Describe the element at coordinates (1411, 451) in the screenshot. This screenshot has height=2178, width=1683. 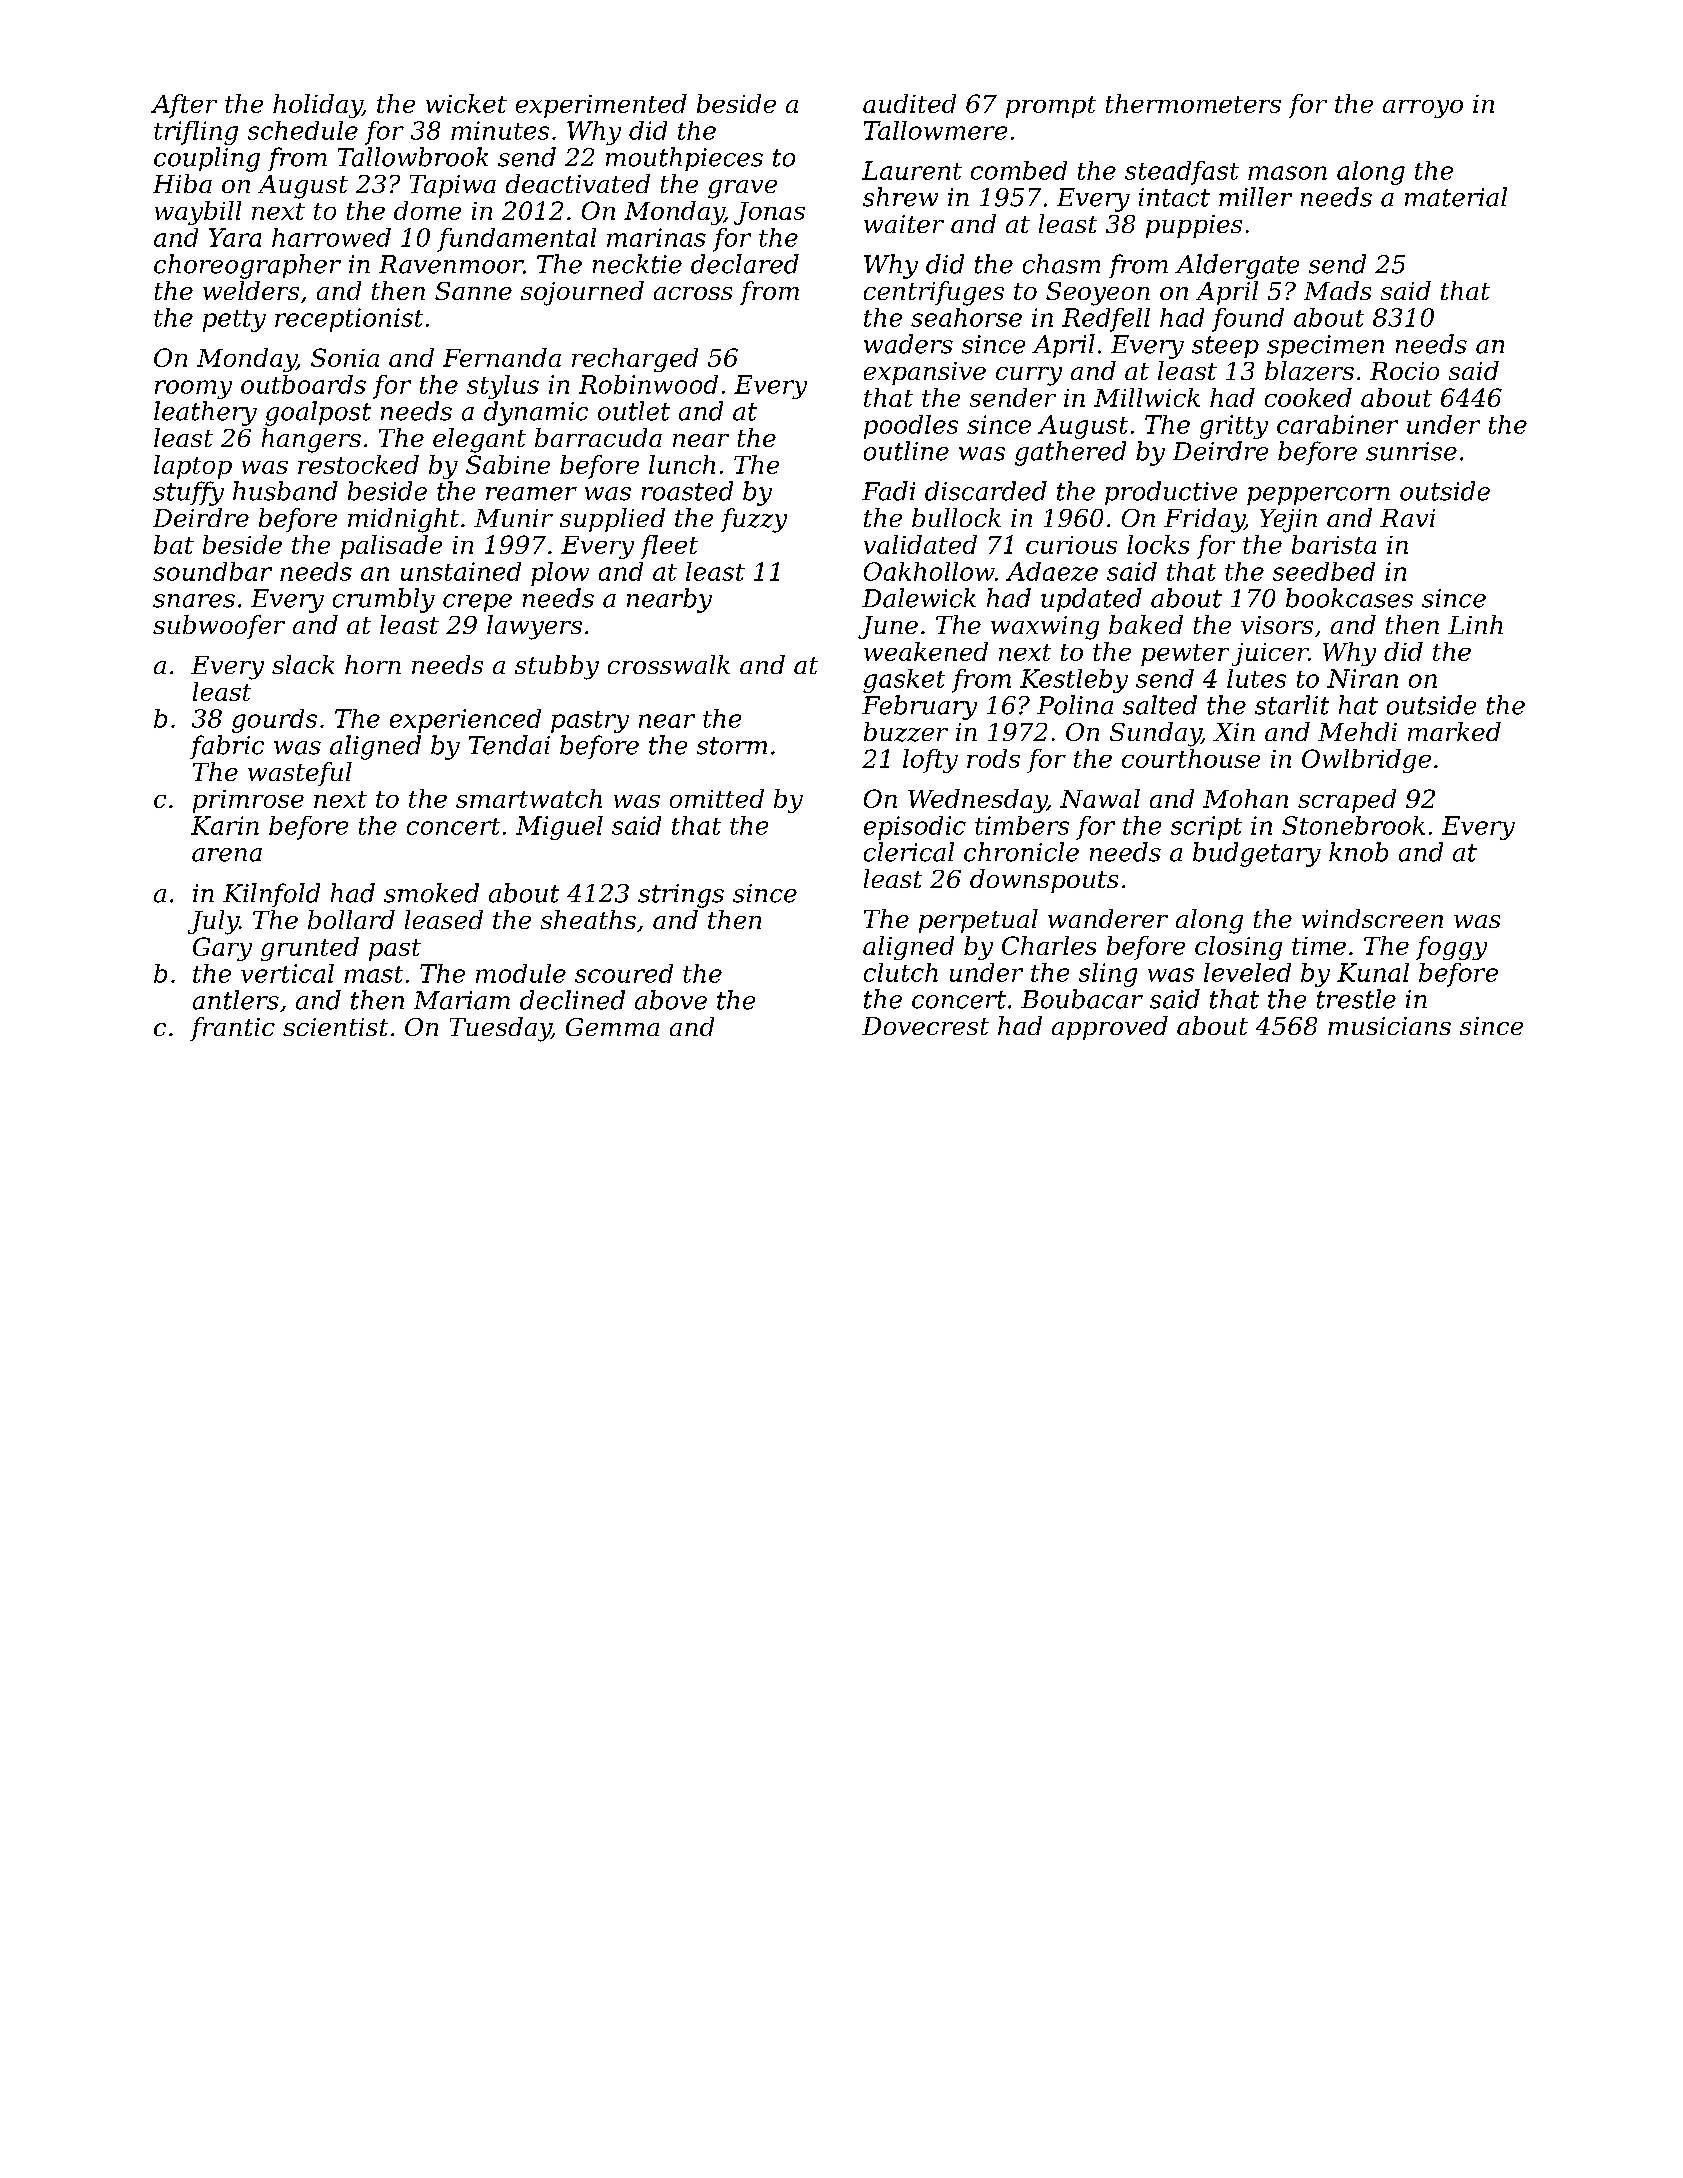
I see `sunrise` at that location.
